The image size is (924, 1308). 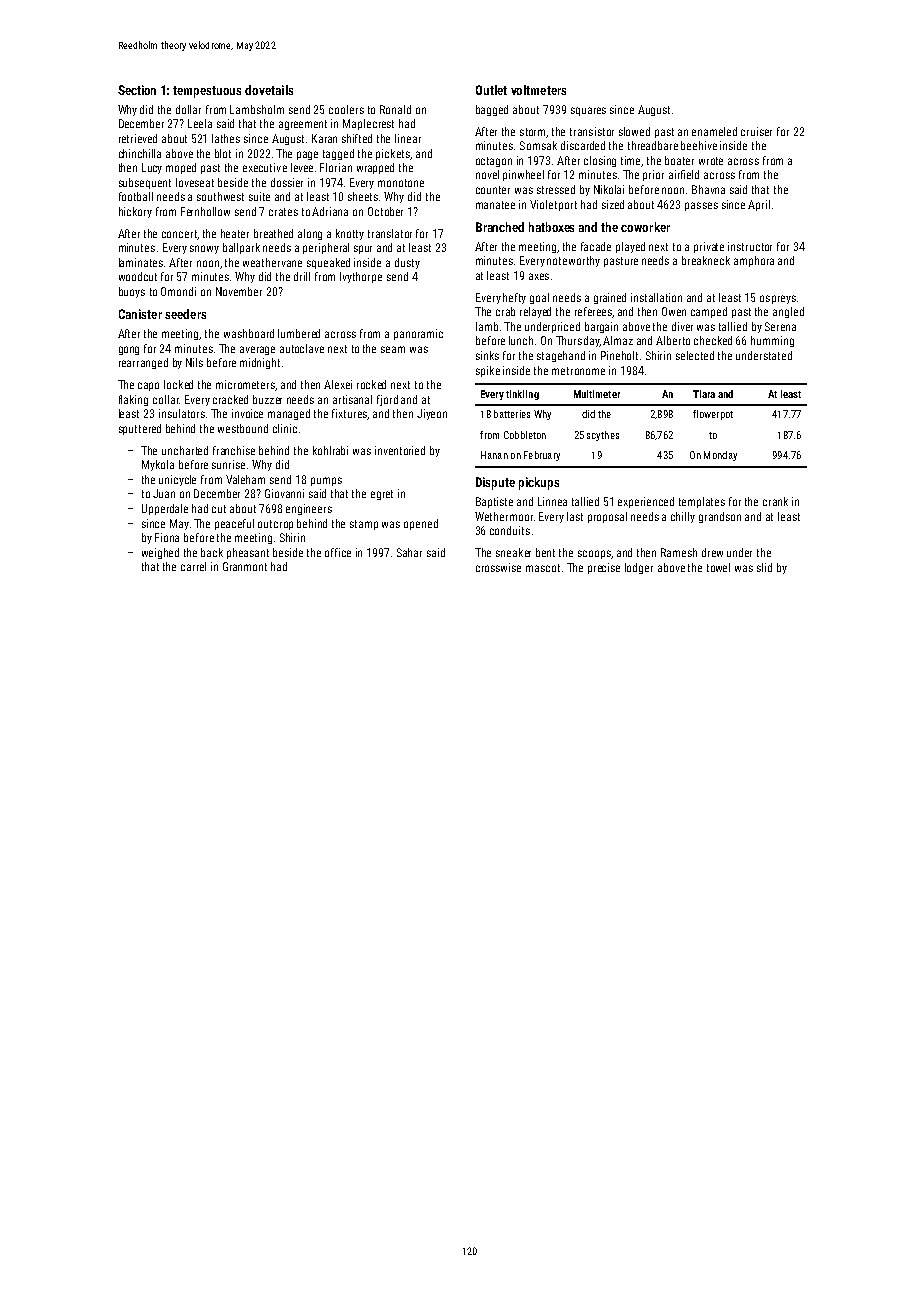 What do you see at coordinates (714, 131) in the document?
I see `enameled` at bounding box center [714, 131].
